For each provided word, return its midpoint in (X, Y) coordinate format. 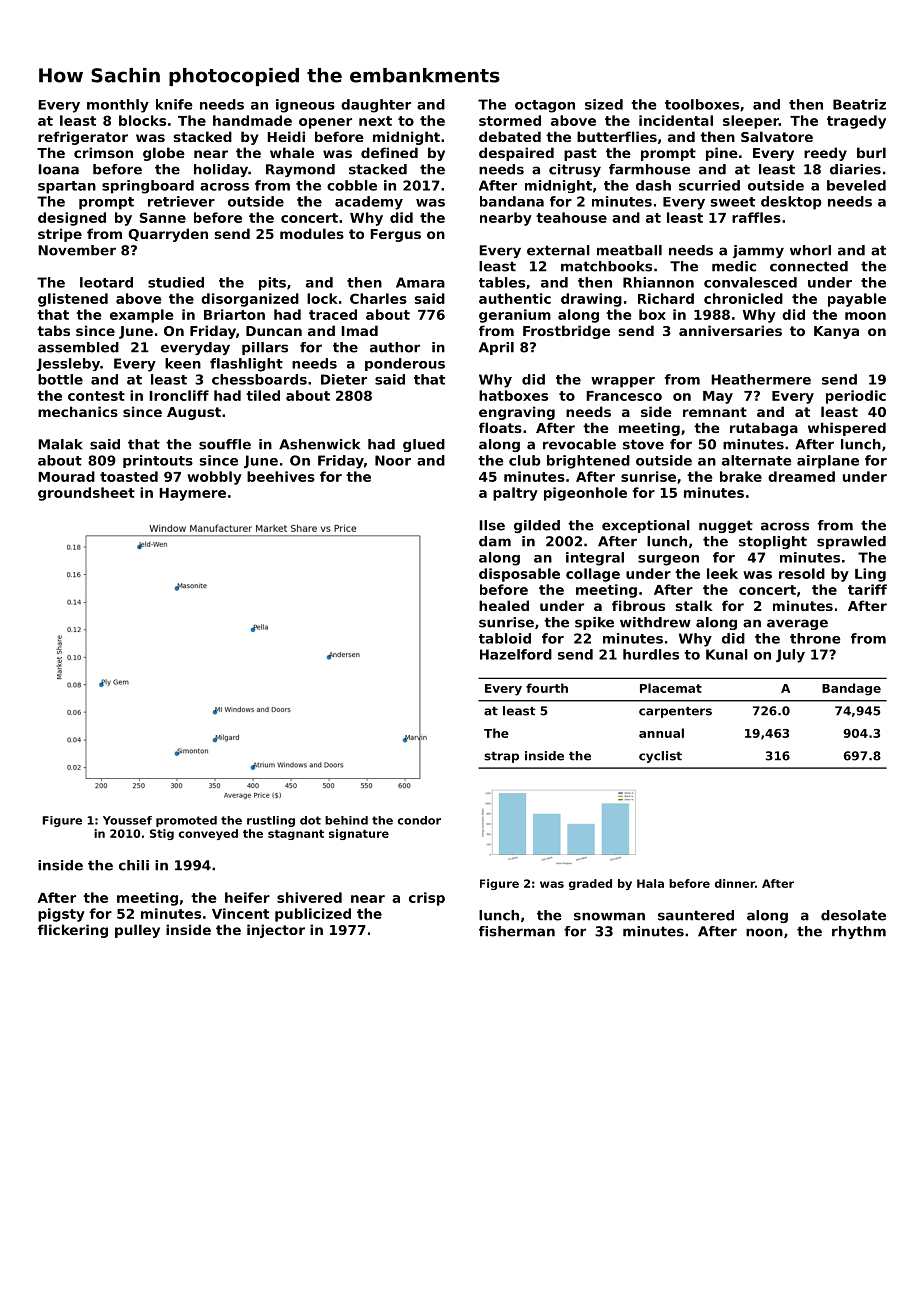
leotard (106, 282)
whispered (847, 429)
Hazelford (516, 654)
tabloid (505, 638)
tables (502, 282)
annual (661, 733)
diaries (855, 169)
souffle (225, 444)
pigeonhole (585, 494)
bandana (512, 201)
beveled (856, 185)
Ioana (58, 169)
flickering (73, 931)
